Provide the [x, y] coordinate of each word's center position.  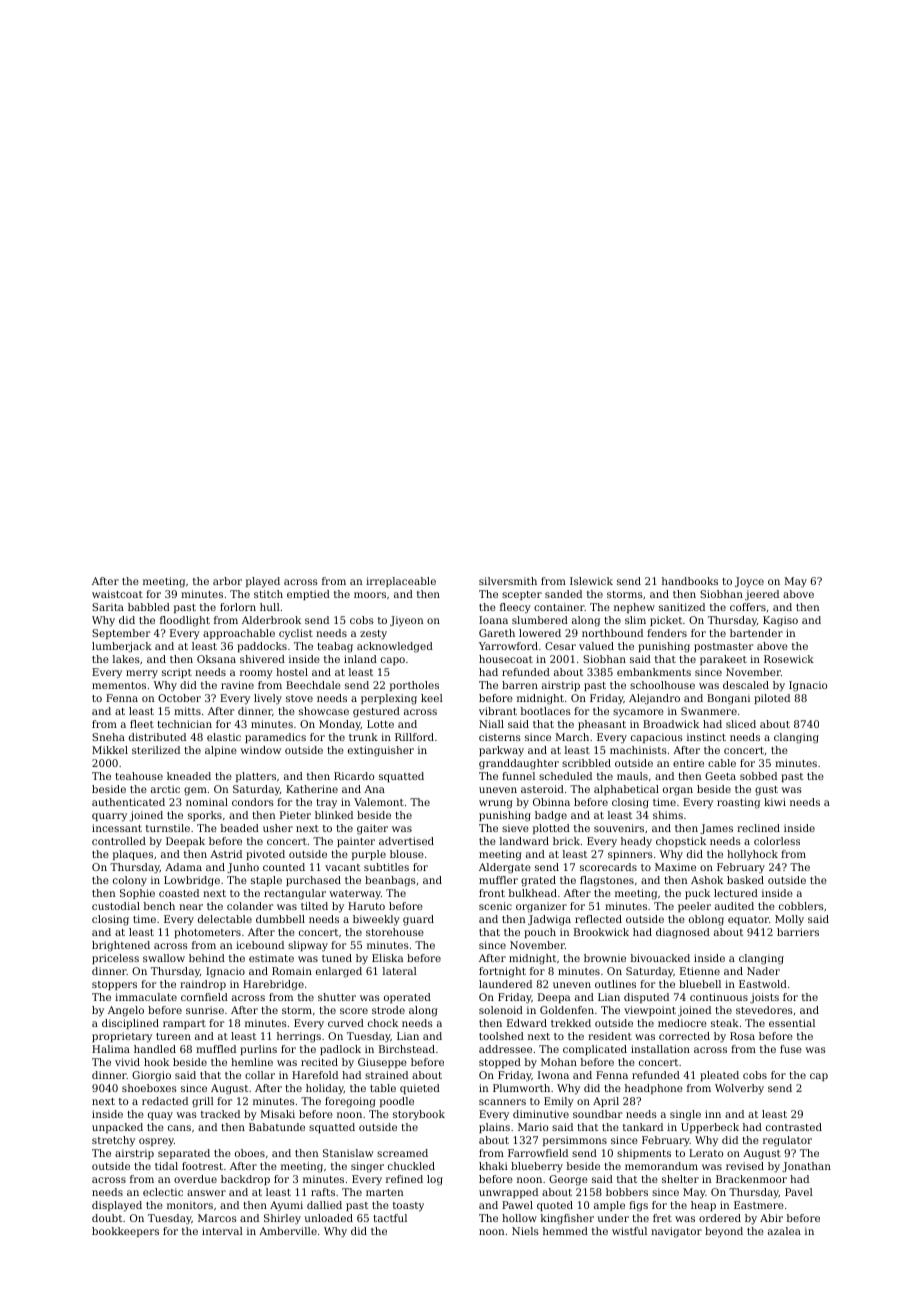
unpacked [117, 1128]
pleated [719, 1076]
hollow [519, 1218]
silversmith [508, 581]
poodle [397, 1102]
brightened [121, 946]
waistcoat [117, 594]
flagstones [607, 881]
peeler [694, 907]
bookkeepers [125, 1232]
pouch [540, 933]
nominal [207, 802]
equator [748, 920]
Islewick [591, 581]
